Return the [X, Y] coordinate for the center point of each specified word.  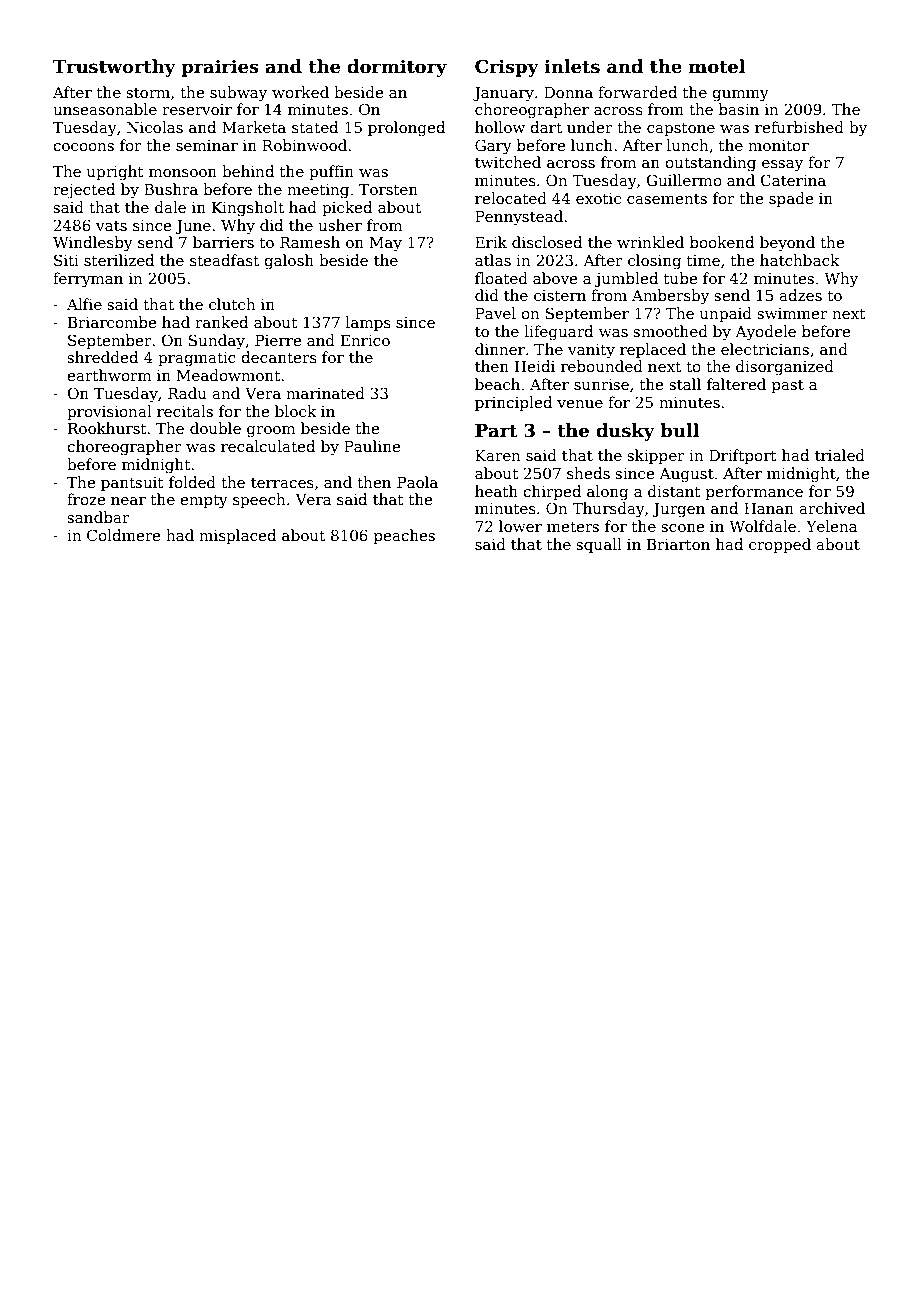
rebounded [602, 366]
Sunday [217, 342]
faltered [736, 384]
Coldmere [123, 535]
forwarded [637, 92]
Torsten [388, 189]
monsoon [183, 173]
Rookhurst [107, 428]
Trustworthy [114, 68]
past [788, 386]
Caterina [793, 180]
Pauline [372, 446]
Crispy [507, 68]
